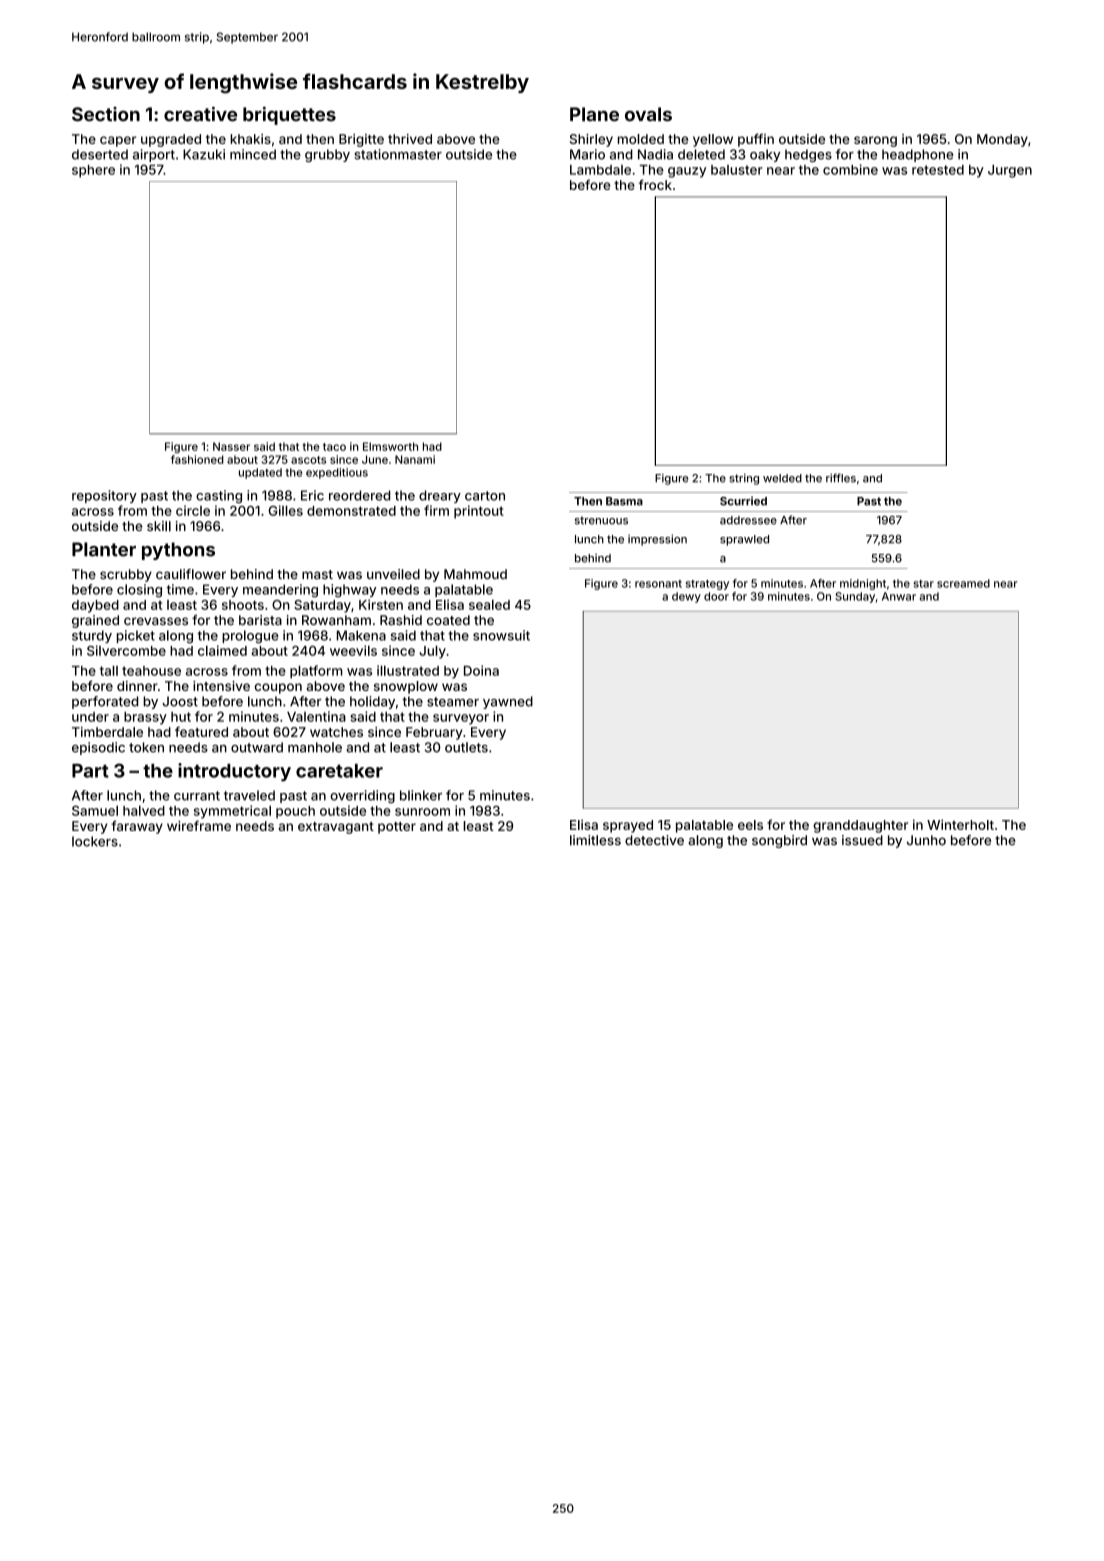  I want to click on Section, so click(106, 114).
